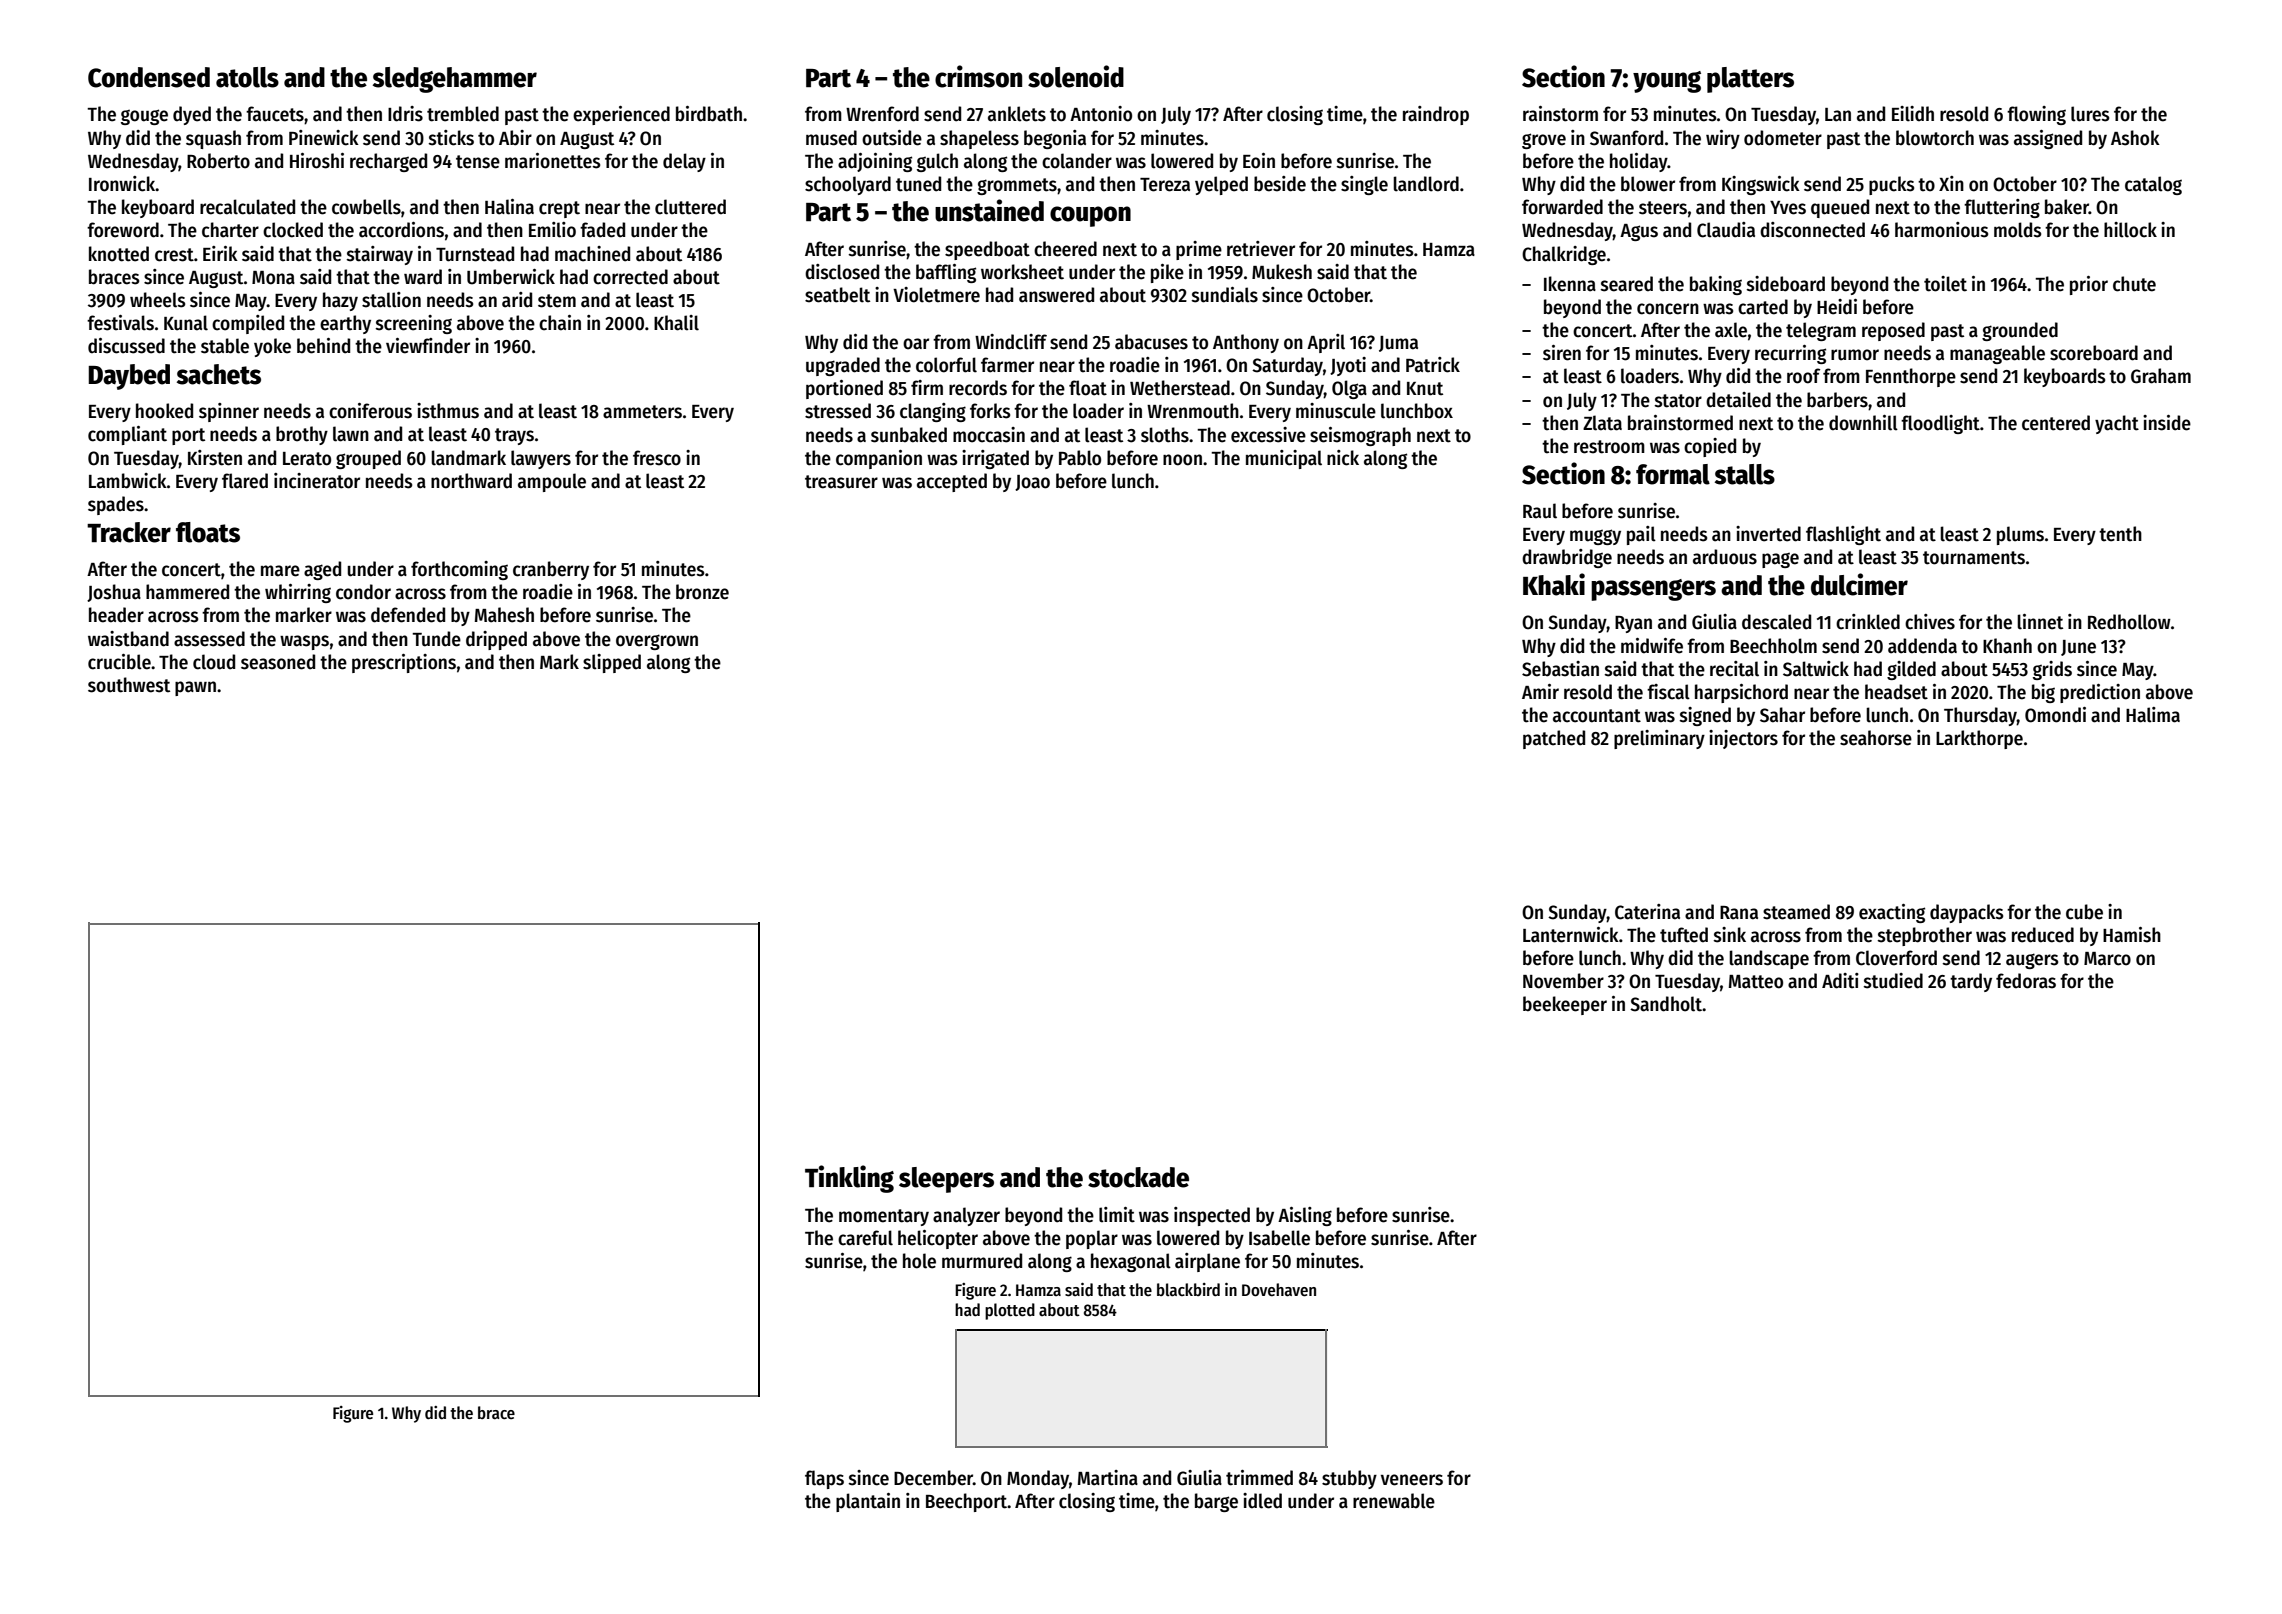 The image size is (2282, 1614). What do you see at coordinates (1076, 76) in the screenshot?
I see `solenoid` at bounding box center [1076, 76].
